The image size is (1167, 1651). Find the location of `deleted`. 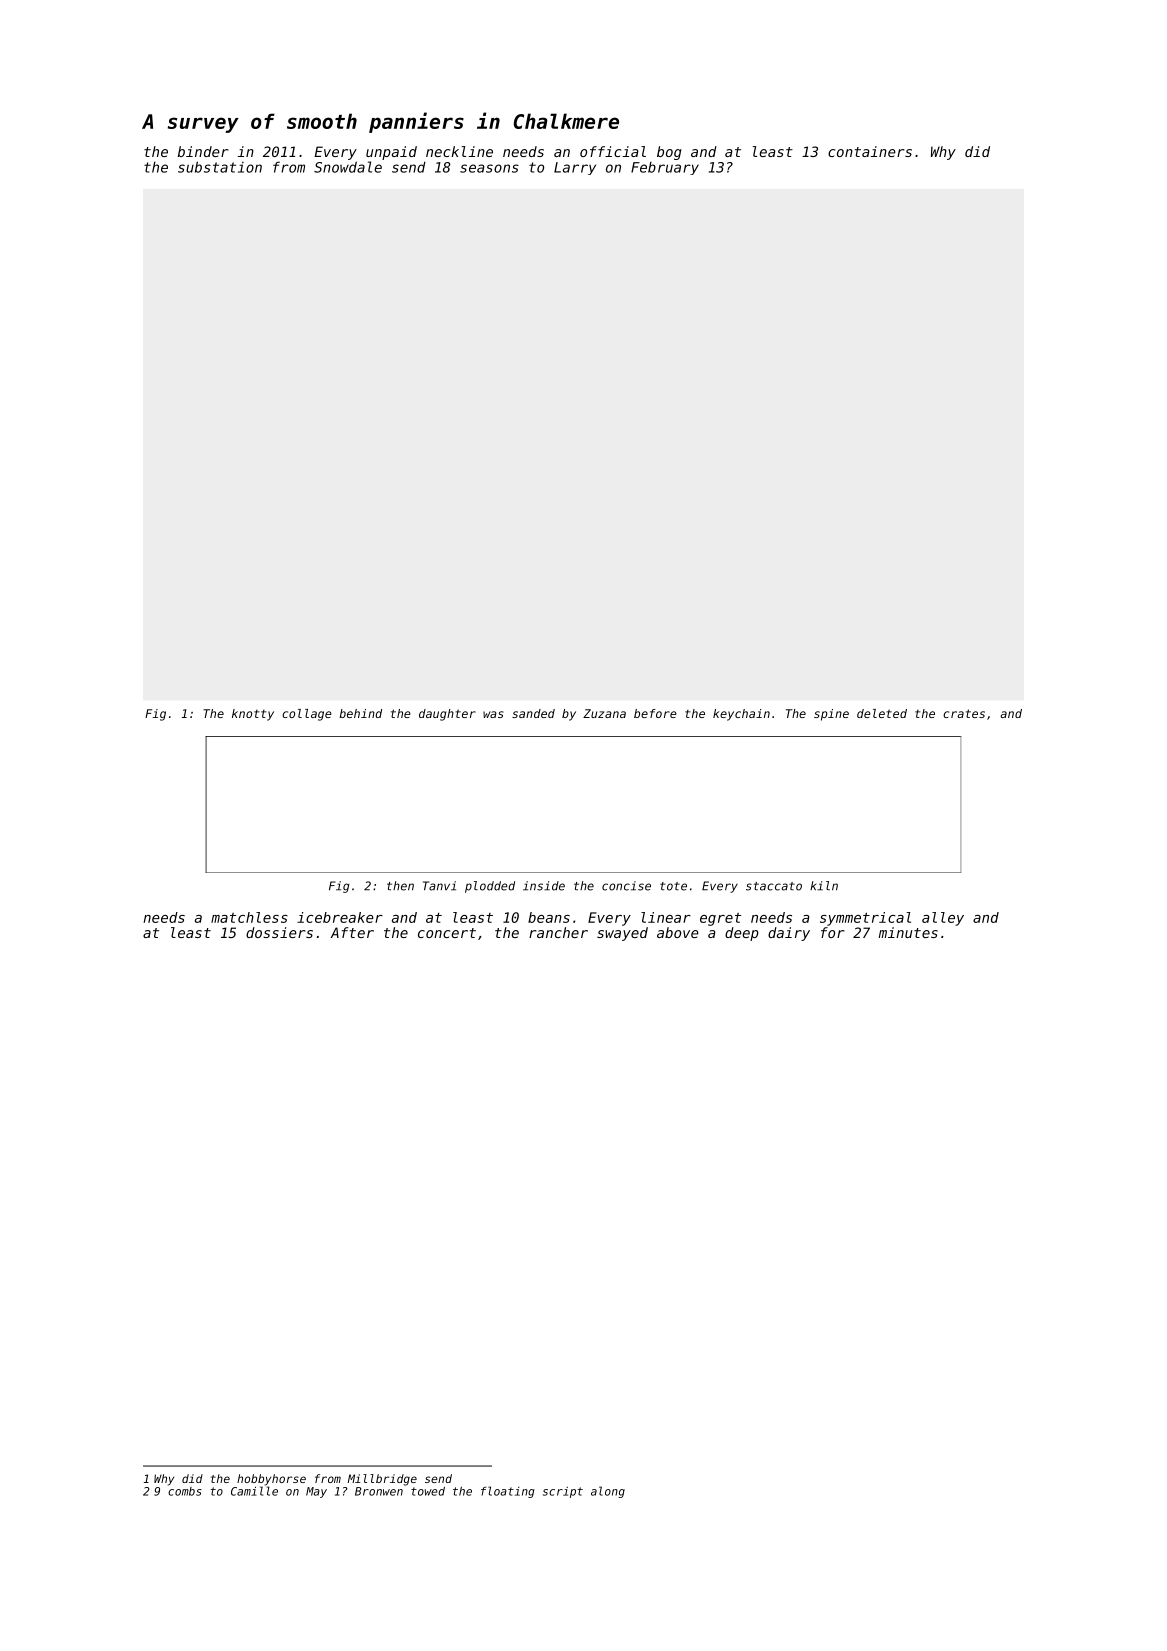

deleted is located at coordinates (882, 713).
